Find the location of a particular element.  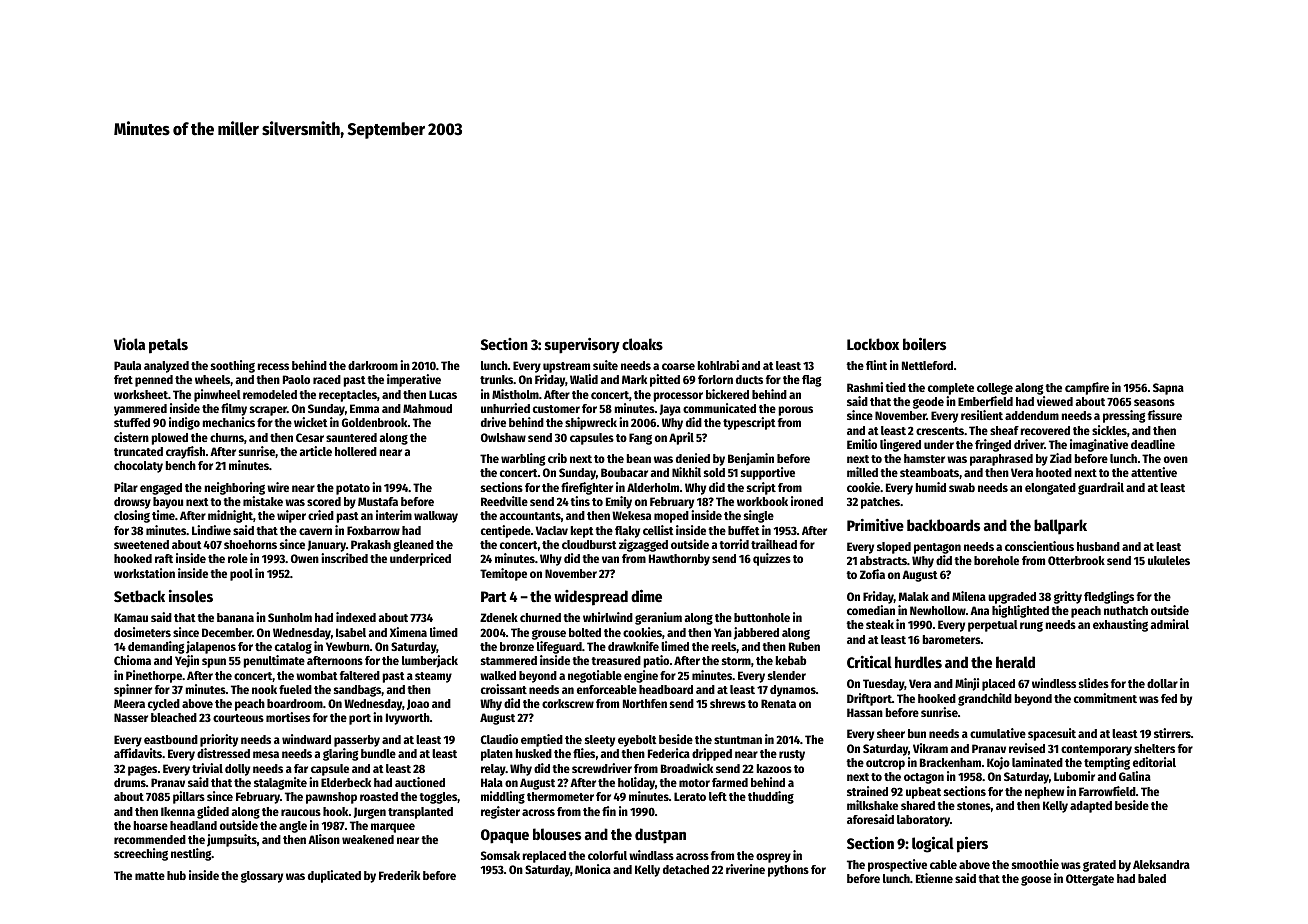

Lockbox is located at coordinates (873, 344).
